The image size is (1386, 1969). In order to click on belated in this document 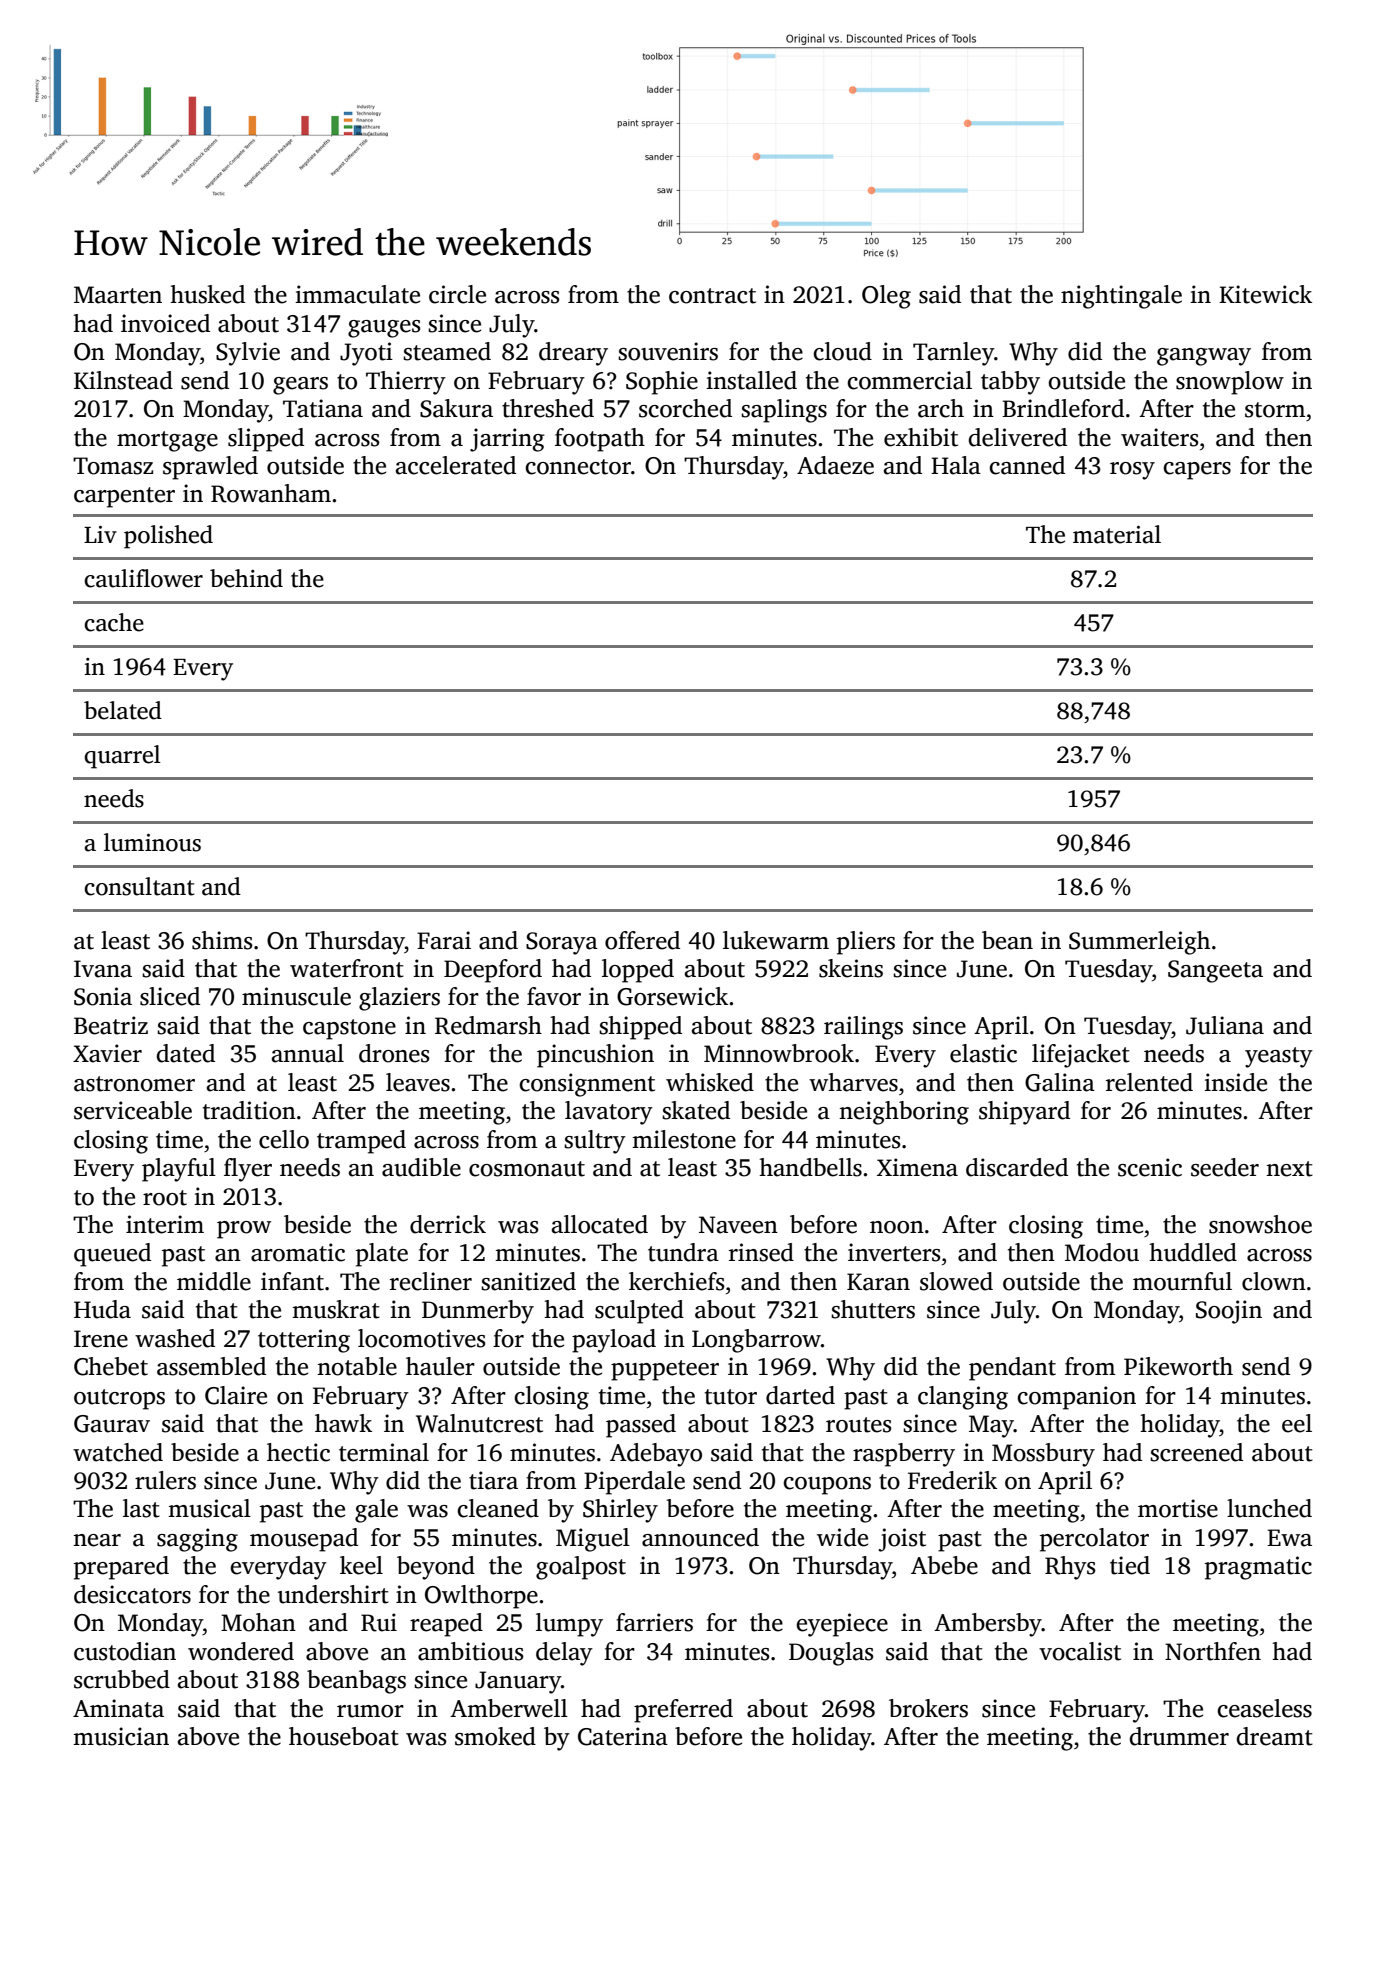, I will do `click(123, 710)`.
